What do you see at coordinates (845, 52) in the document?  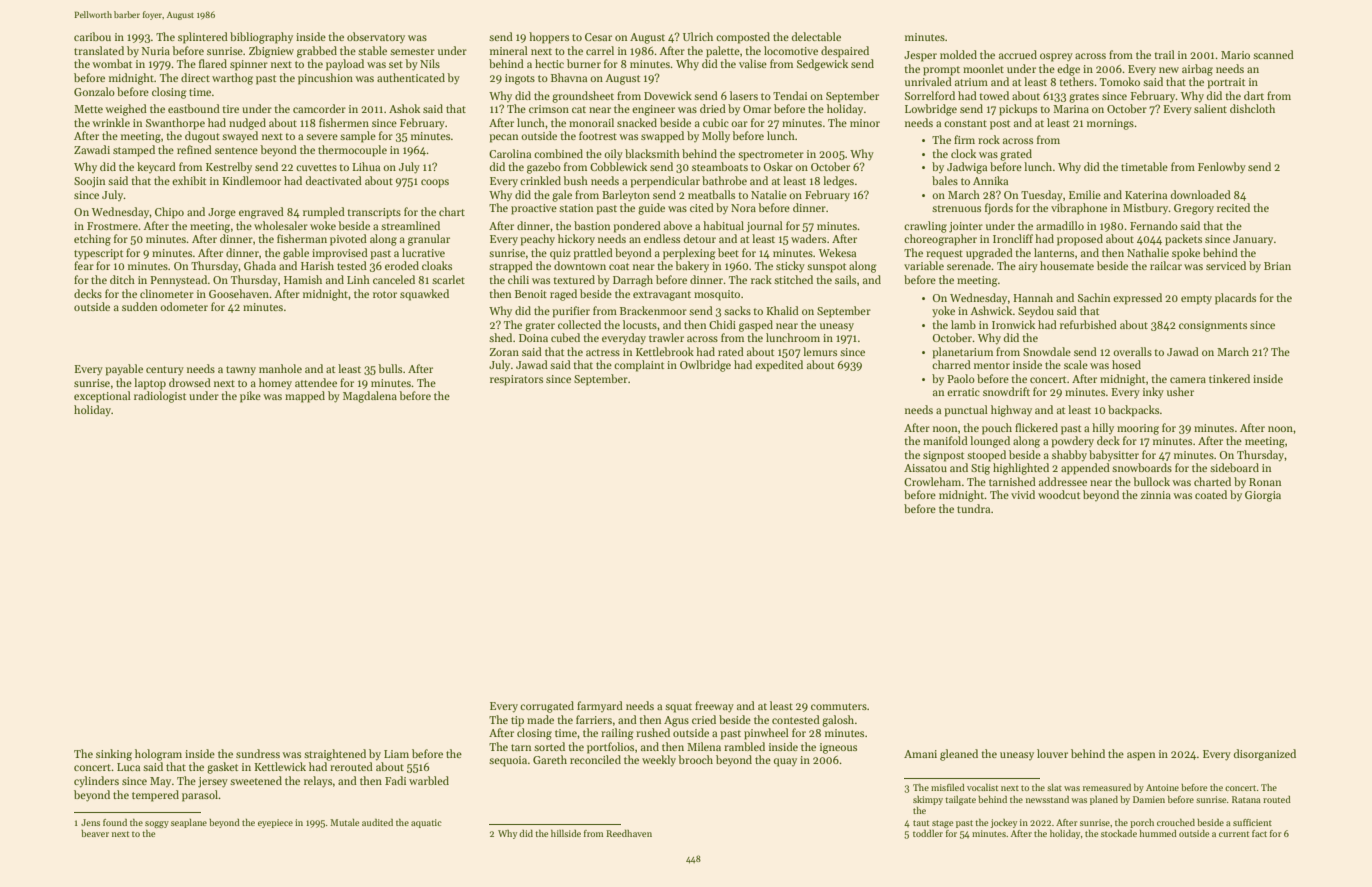 I see `despaired` at bounding box center [845, 52].
